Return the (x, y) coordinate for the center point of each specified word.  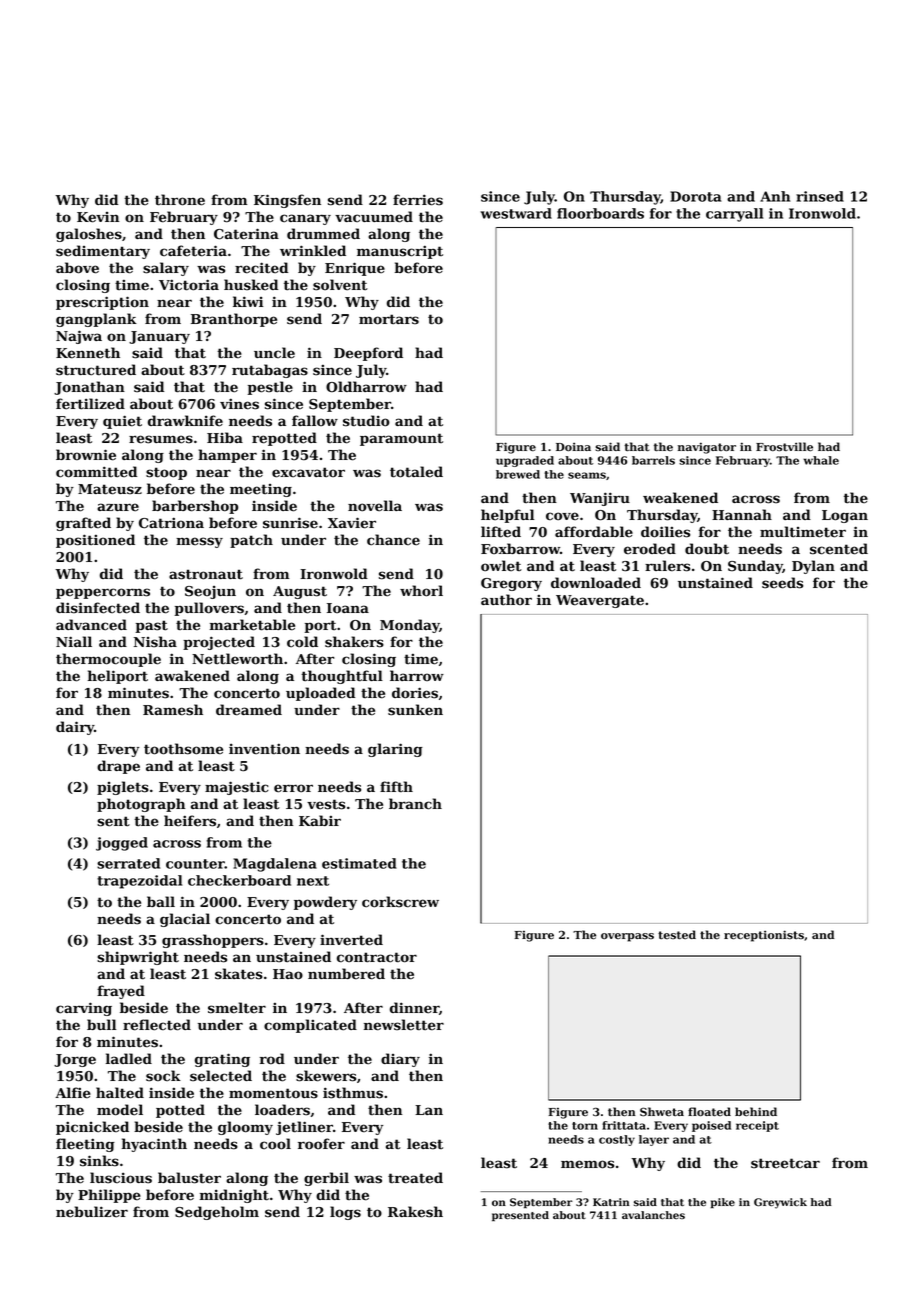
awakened (192, 676)
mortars (389, 319)
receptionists (764, 936)
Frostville (784, 447)
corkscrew (400, 902)
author (506, 600)
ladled (129, 1059)
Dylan (813, 567)
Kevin (98, 217)
